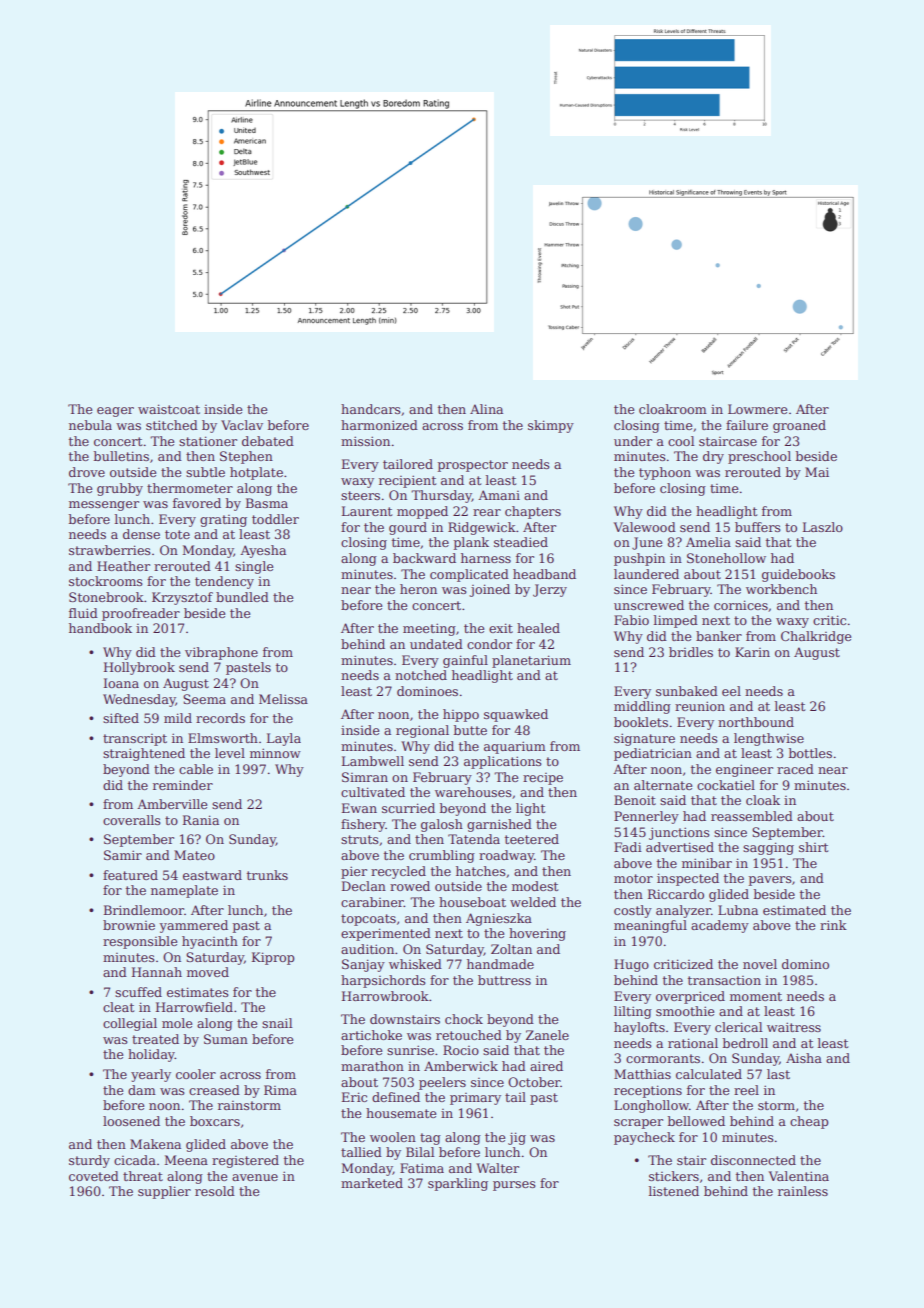 This screenshot has height=1308, width=924. Describe the element at coordinates (215, 1191) in the screenshot. I see `resold` at that location.
